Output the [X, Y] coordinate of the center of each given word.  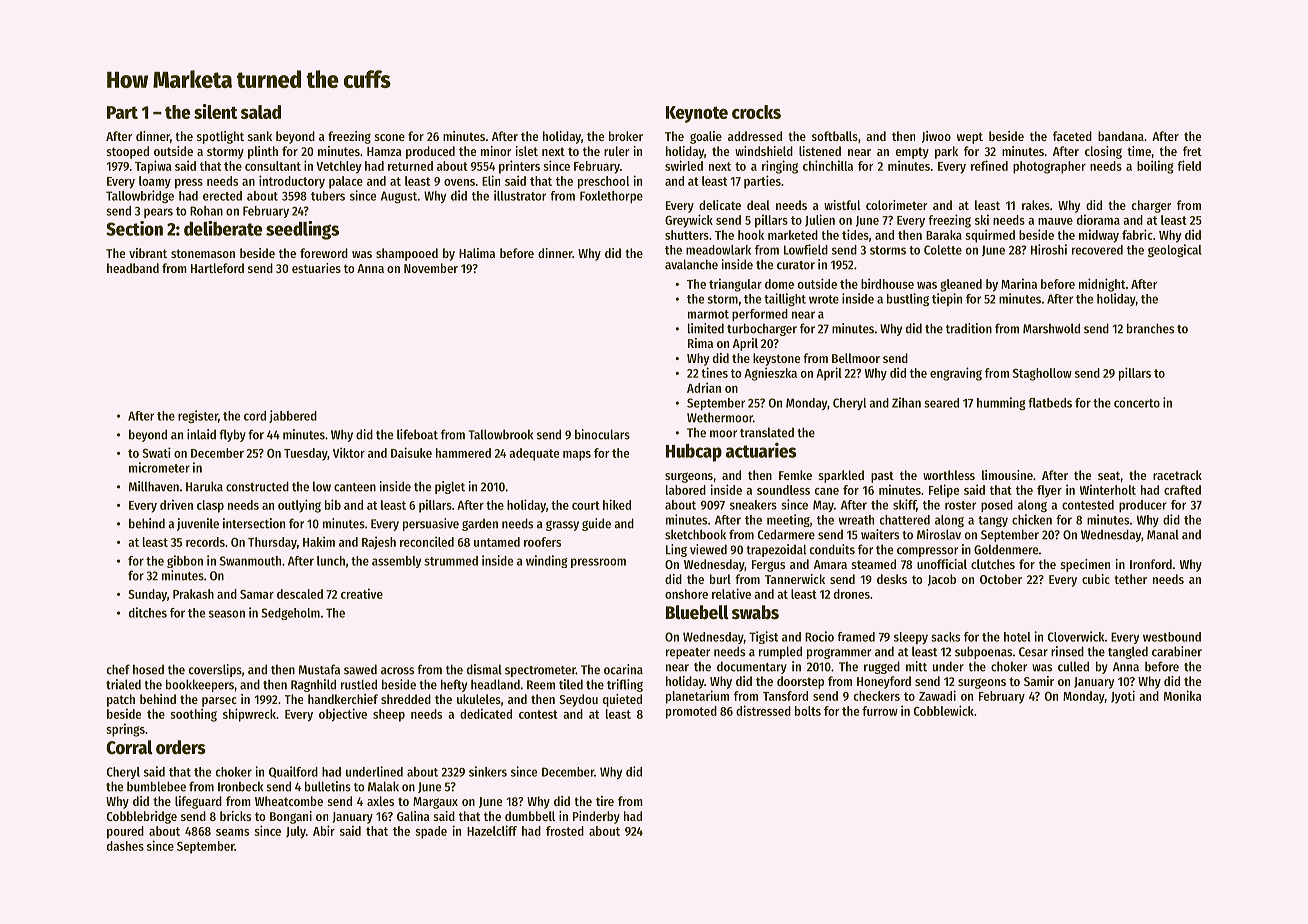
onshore [686, 594]
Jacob [942, 580]
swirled [684, 165]
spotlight [220, 137]
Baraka [944, 235]
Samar [257, 594]
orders [181, 747]
